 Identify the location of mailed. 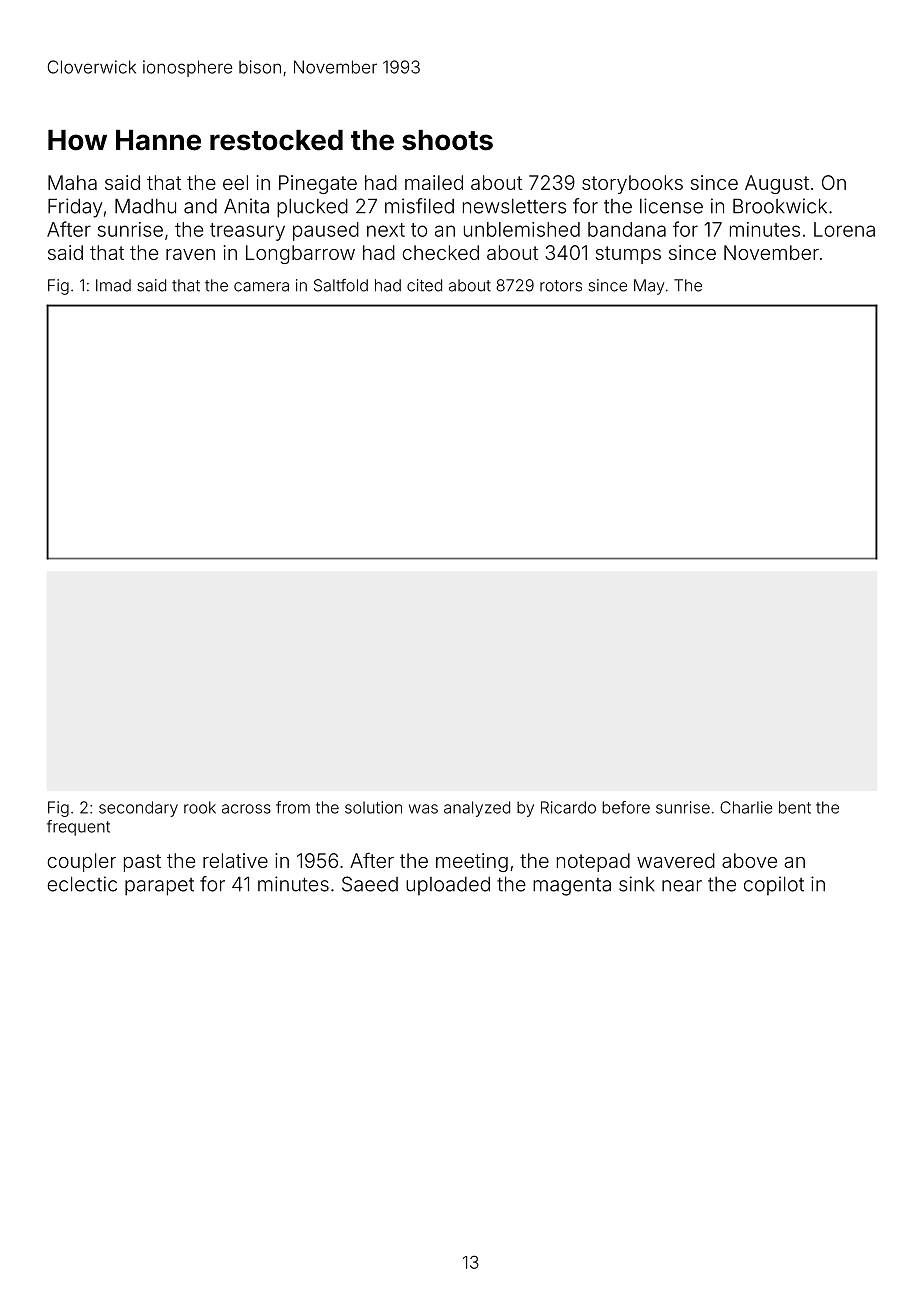
(434, 182).
